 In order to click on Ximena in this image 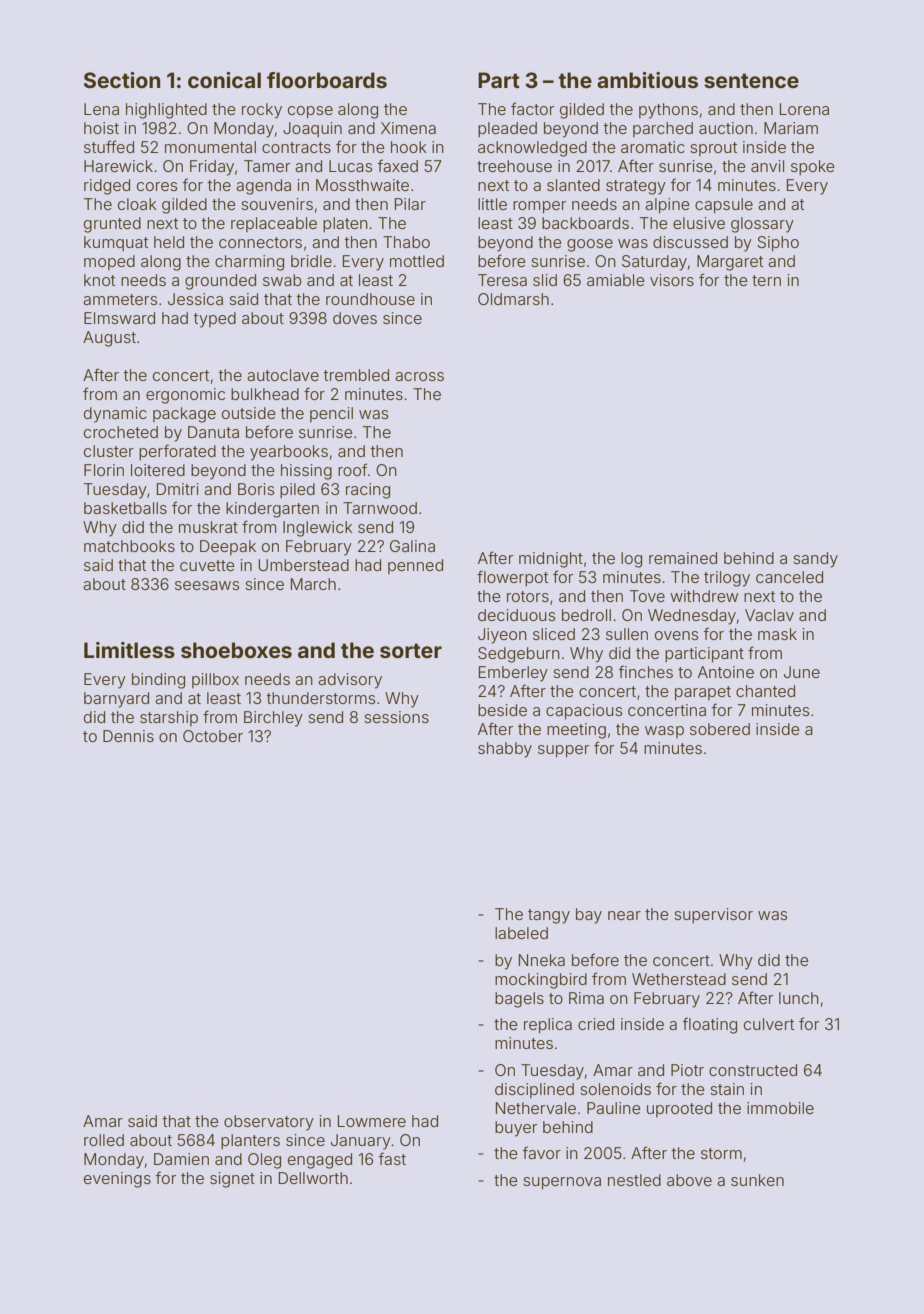, I will do `click(408, 128)`.
